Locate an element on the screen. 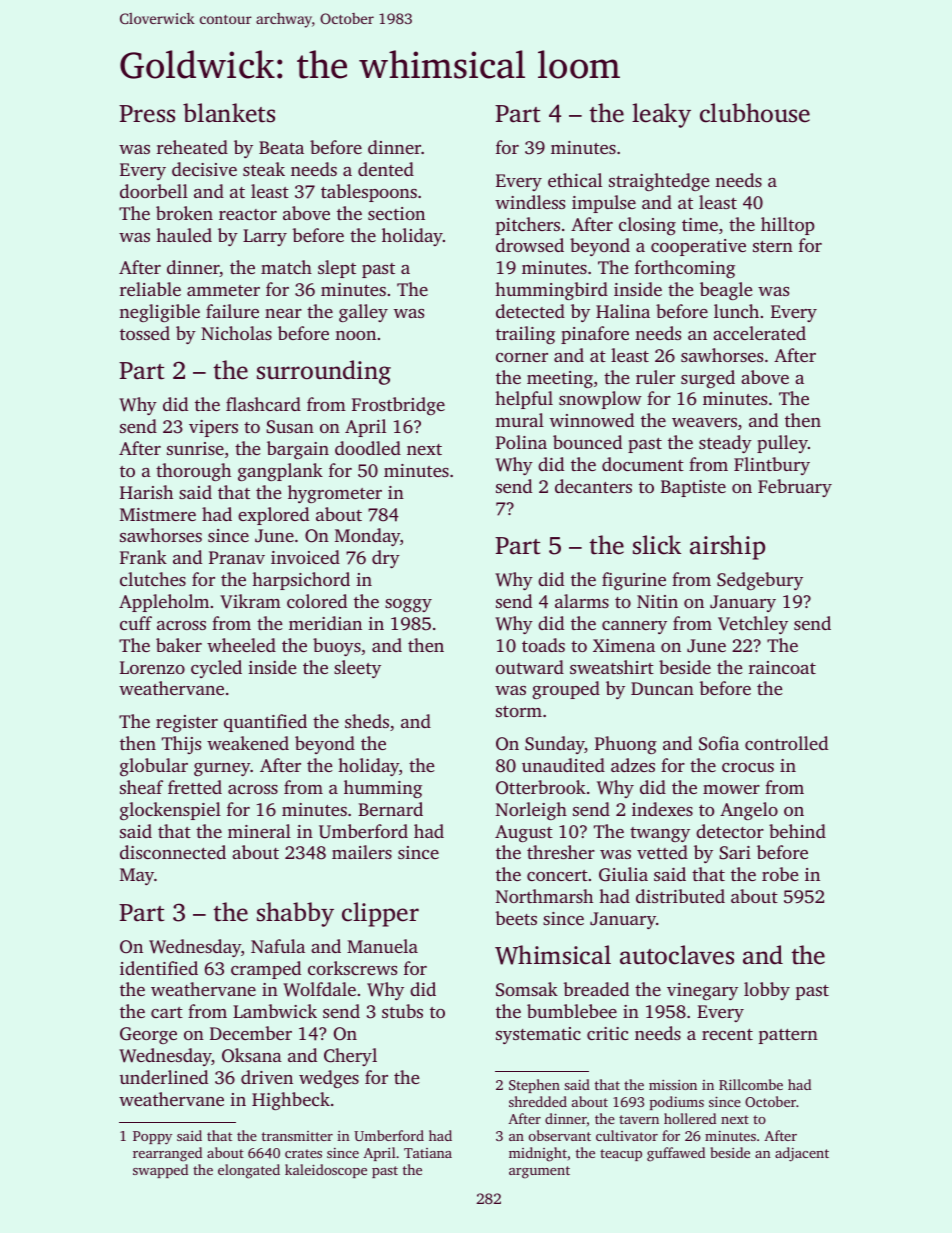 The image size is (952, 1233). blankets is located at coordinates (229, 113).
